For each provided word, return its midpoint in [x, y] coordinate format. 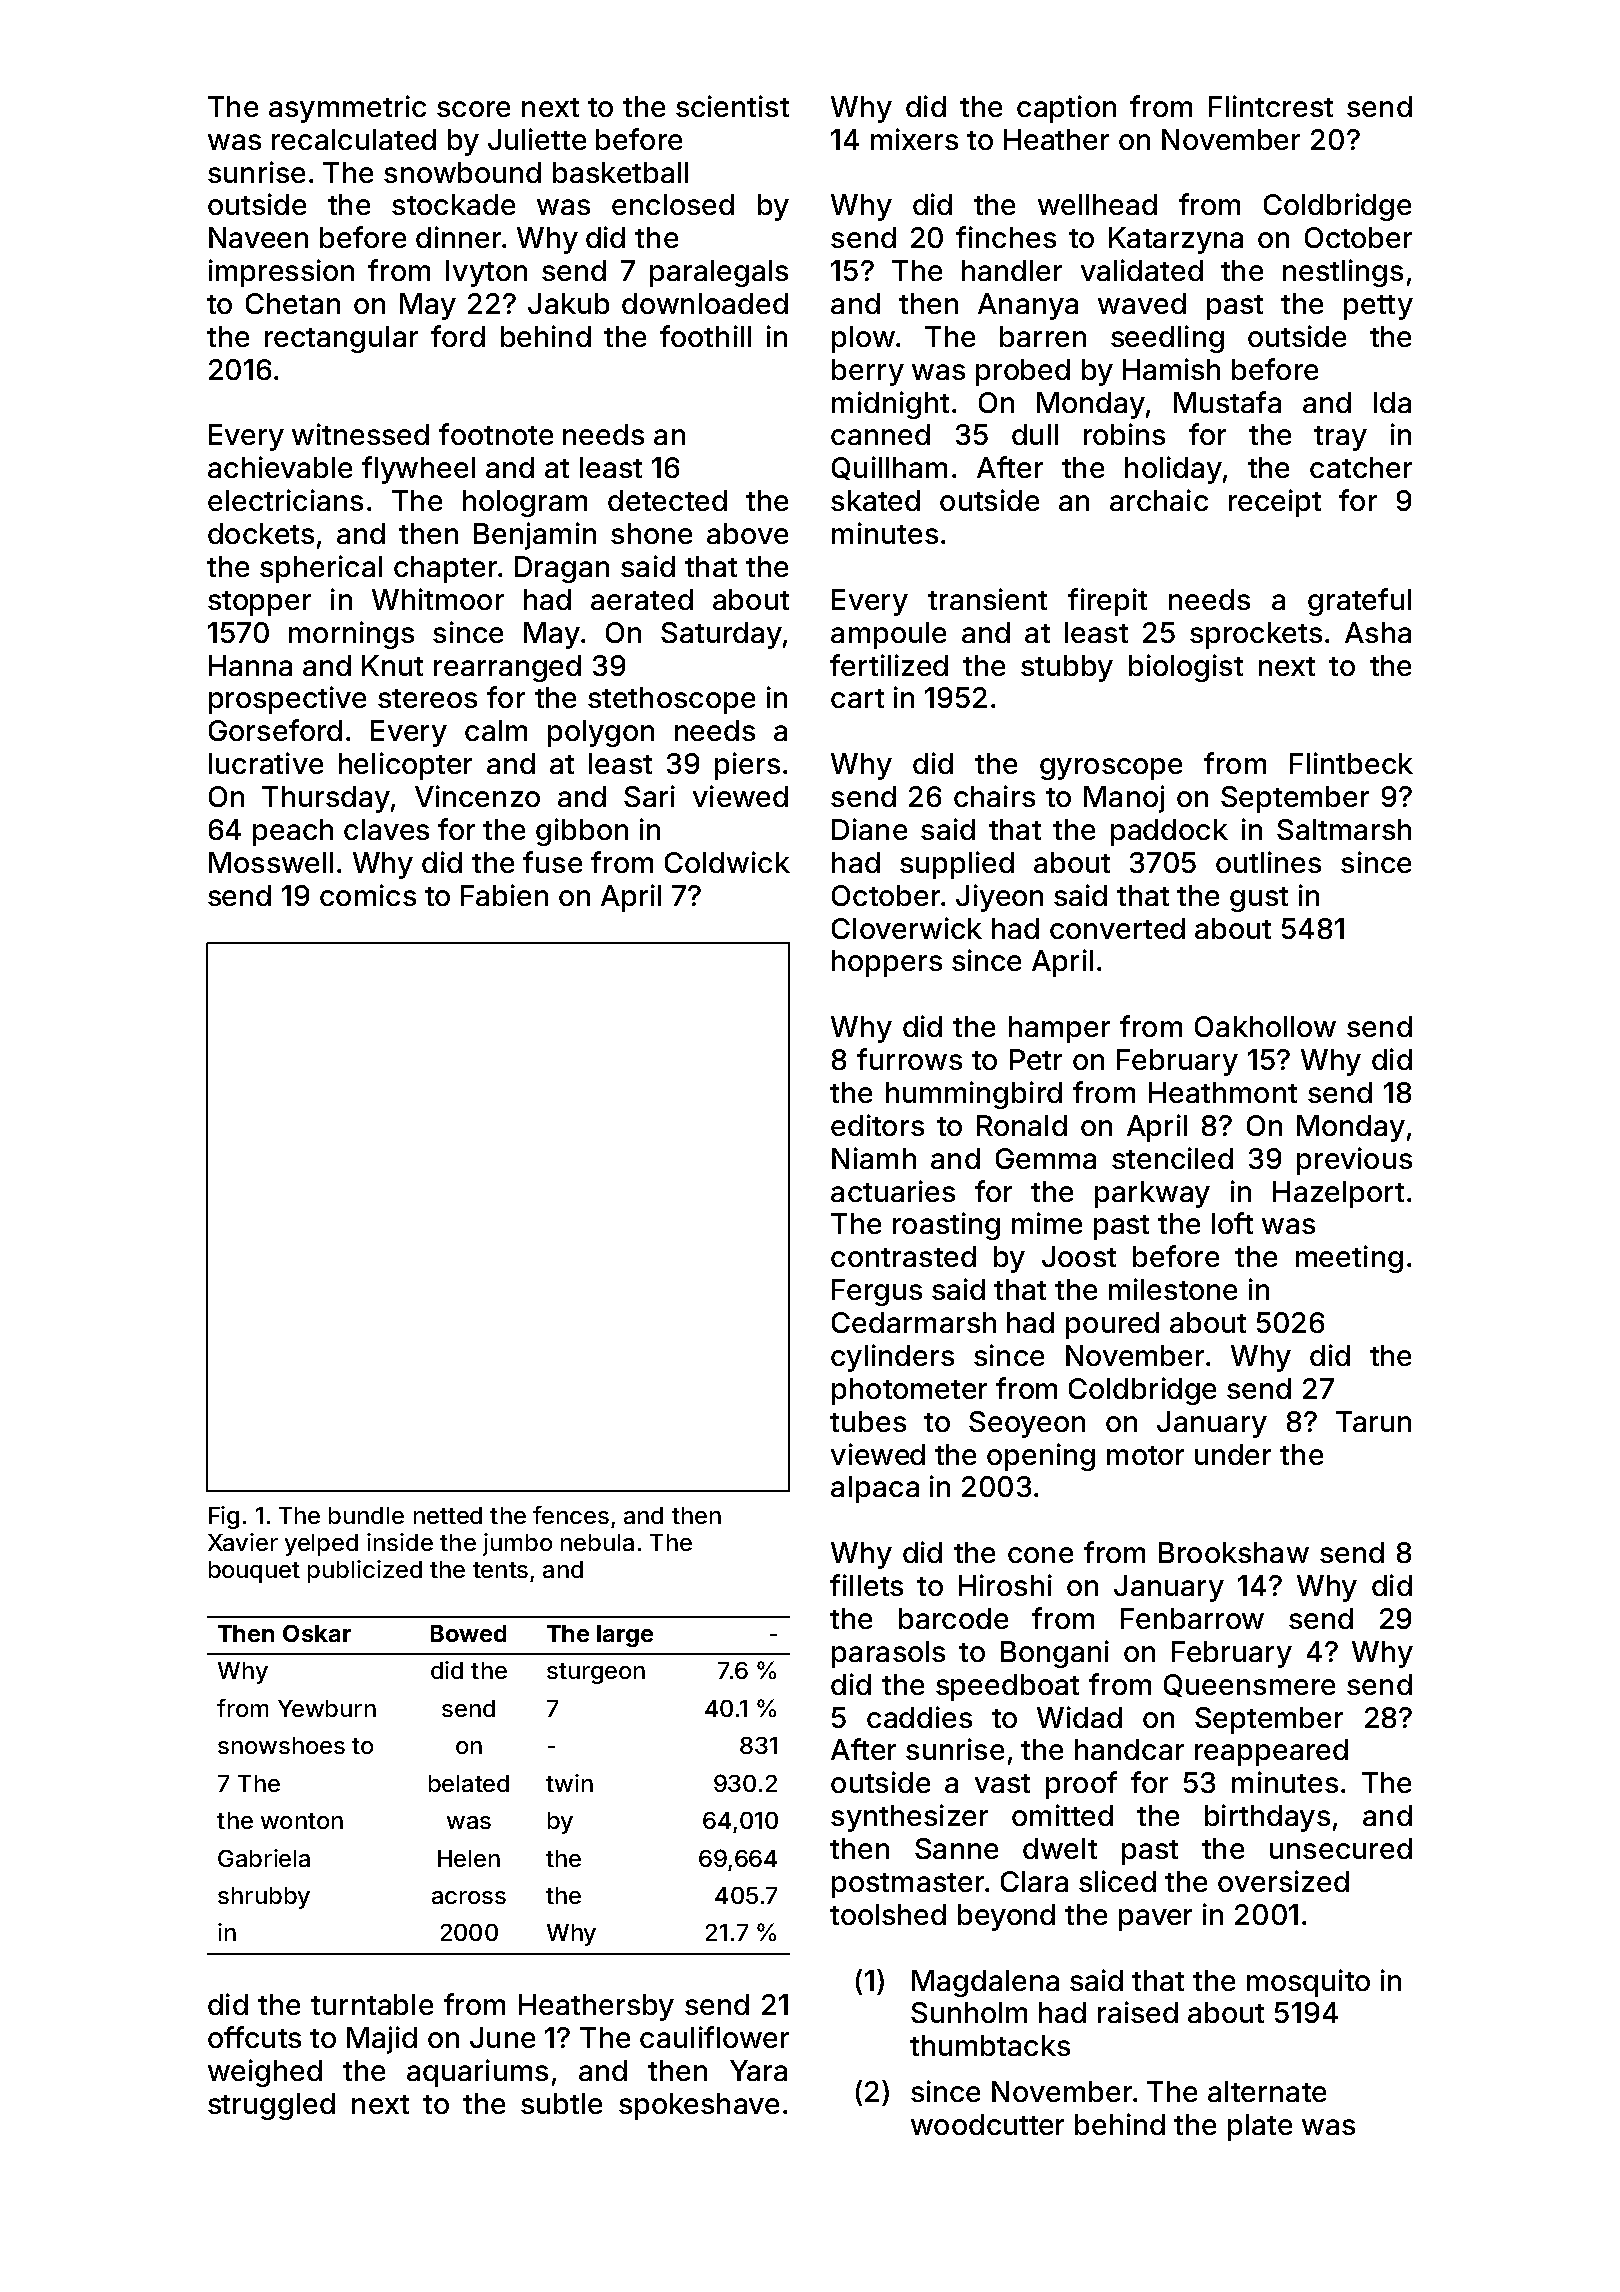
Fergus [877, 1292]
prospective [287, 700]
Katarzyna [1176, 240]
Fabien [504, 895]
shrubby [264, 1898]
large [625, 1636]
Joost [1079, 1256]
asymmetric [347, 109]
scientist [732, 106]
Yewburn [327, 1708]
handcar [1129, 1749]
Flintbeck [1351, 763]
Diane [869, 829]
